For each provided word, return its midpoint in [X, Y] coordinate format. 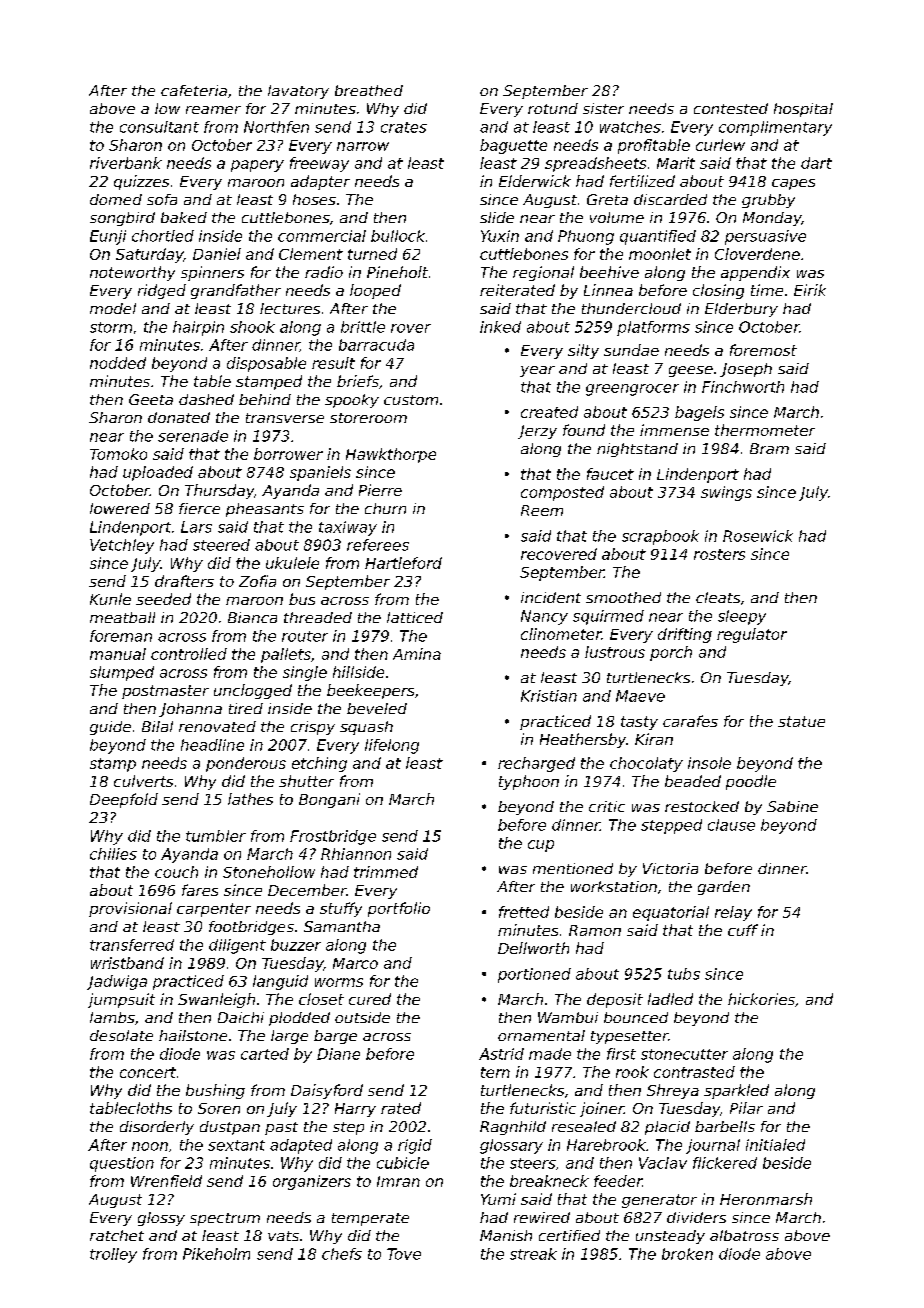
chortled [163, 236]
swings [726, 493]
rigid [415, 1146]
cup [541, 846]
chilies [113, 854]
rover [411, 328]
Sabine [792, 806]
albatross [744, 1235]
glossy [161, 1219]
